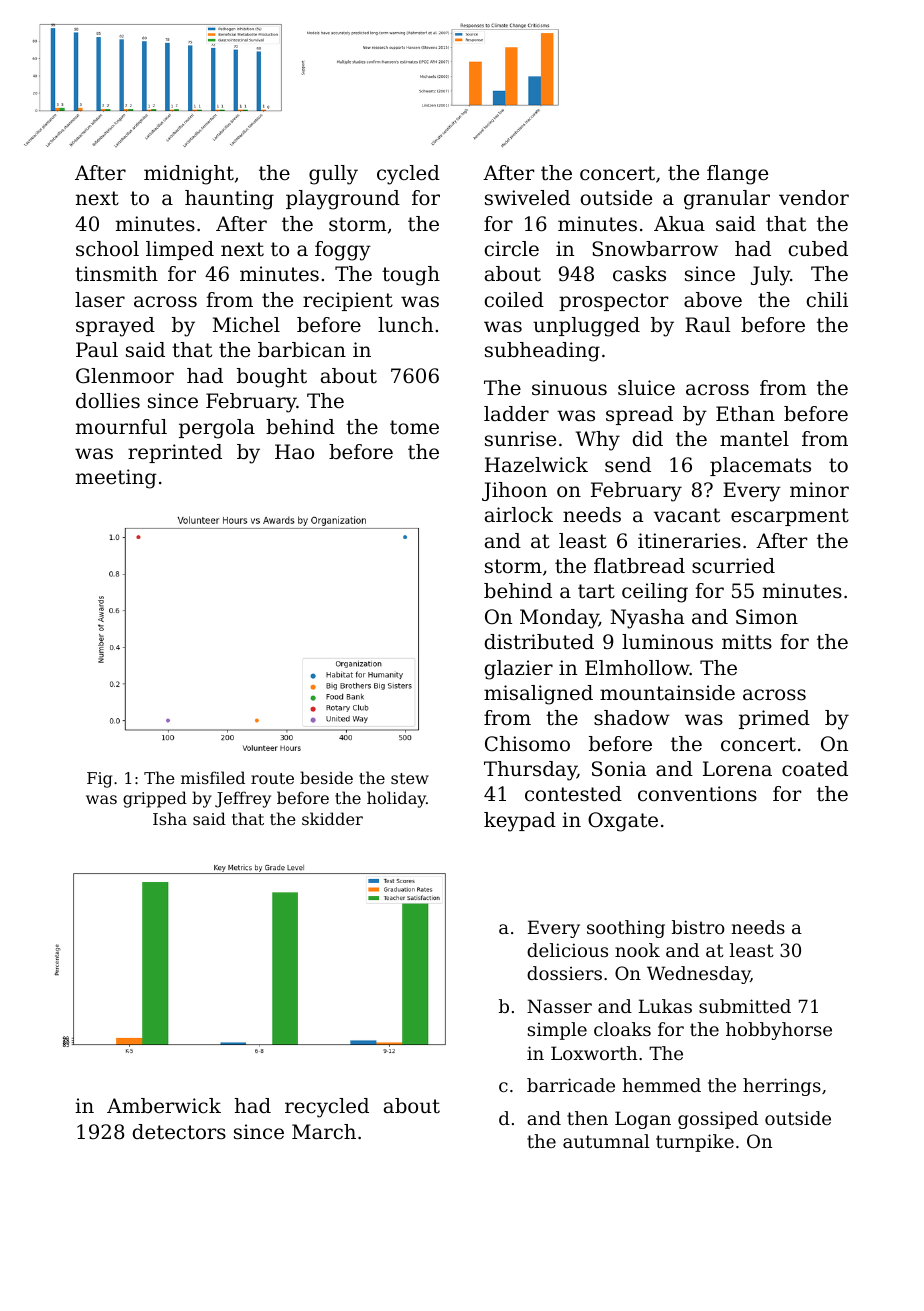  I want to click on barricade, so click(571, 1085).
